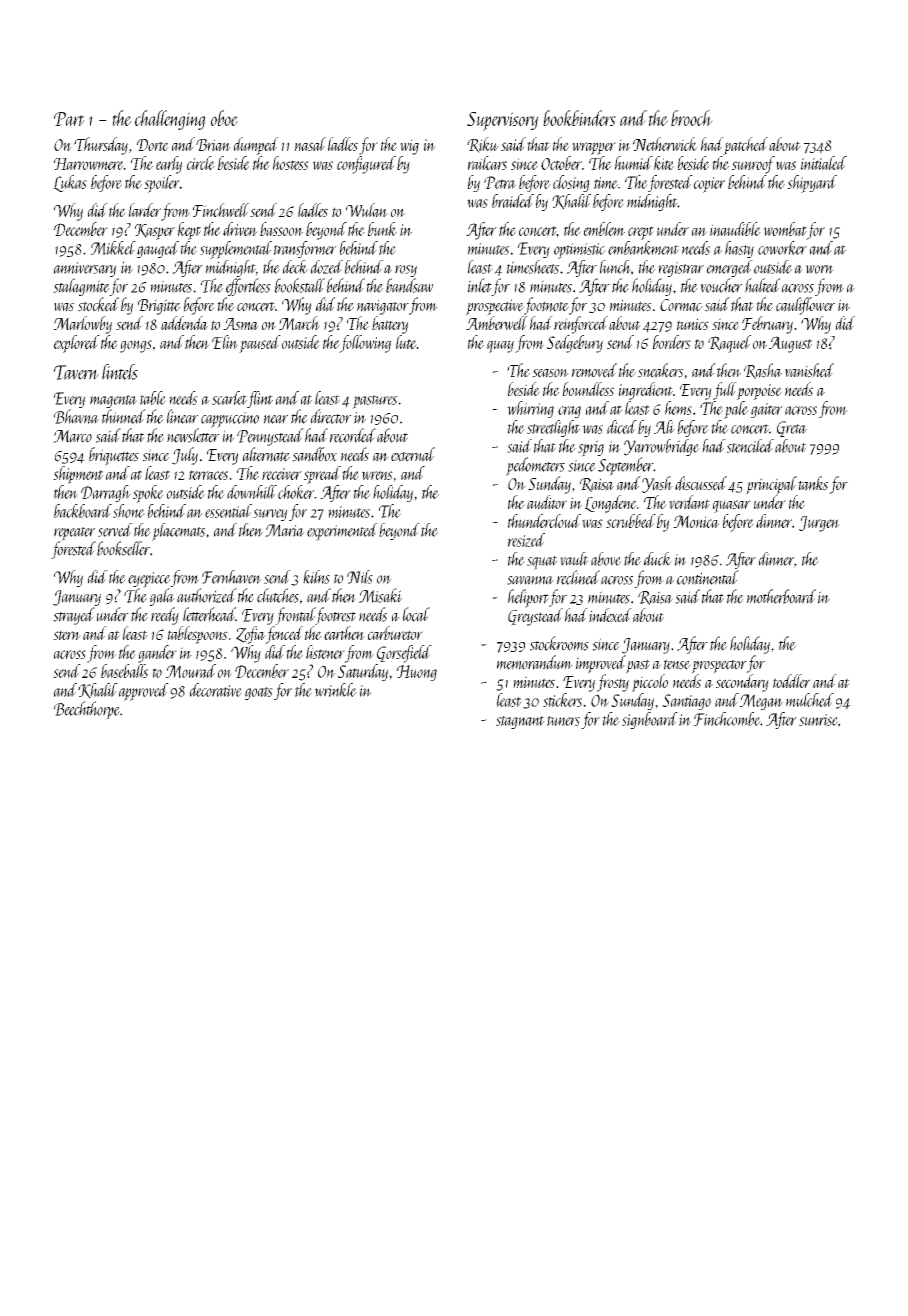  What do you see at coordinates (672, 342) in the page?
I see `borders` at bounding box center [672, 342].
